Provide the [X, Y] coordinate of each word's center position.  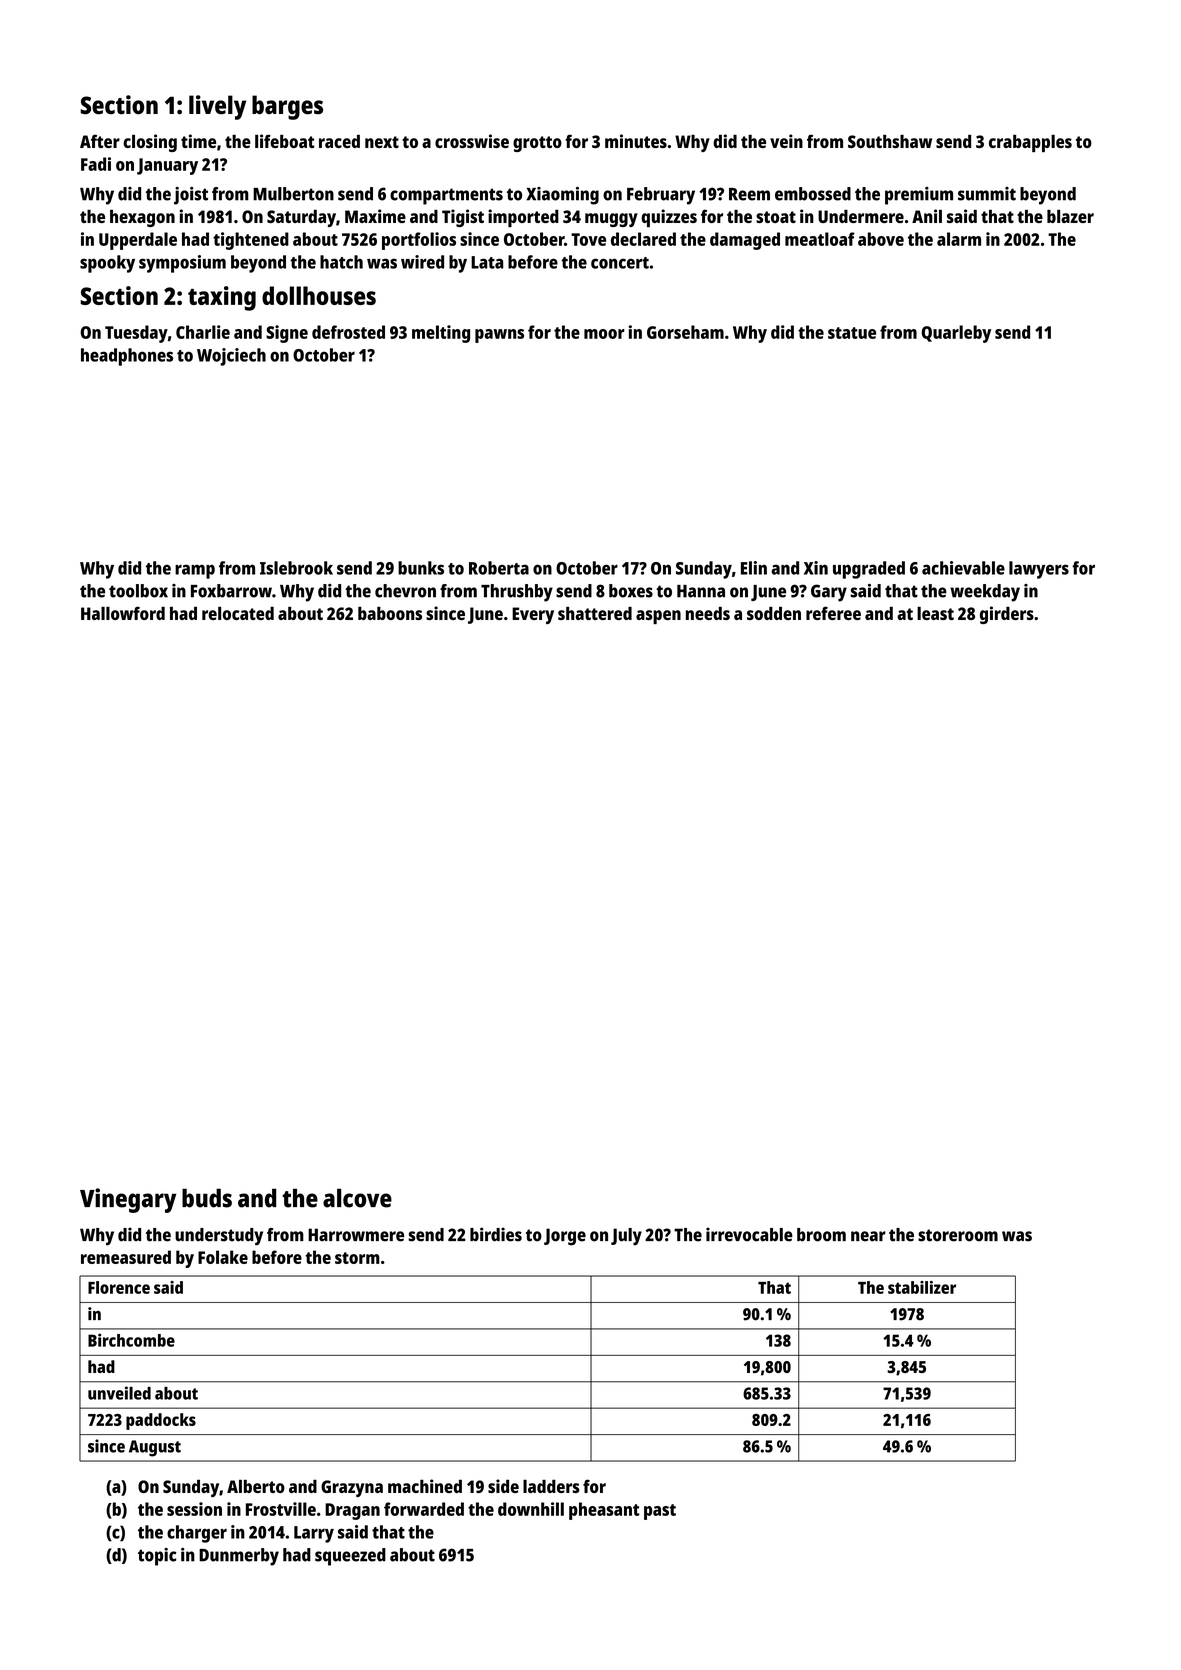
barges [287, 107]
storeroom [958, 1235]
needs [708, 613]
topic [157, 1557]
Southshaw [890, 141]
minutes [636, 141]
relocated [238, 613]
